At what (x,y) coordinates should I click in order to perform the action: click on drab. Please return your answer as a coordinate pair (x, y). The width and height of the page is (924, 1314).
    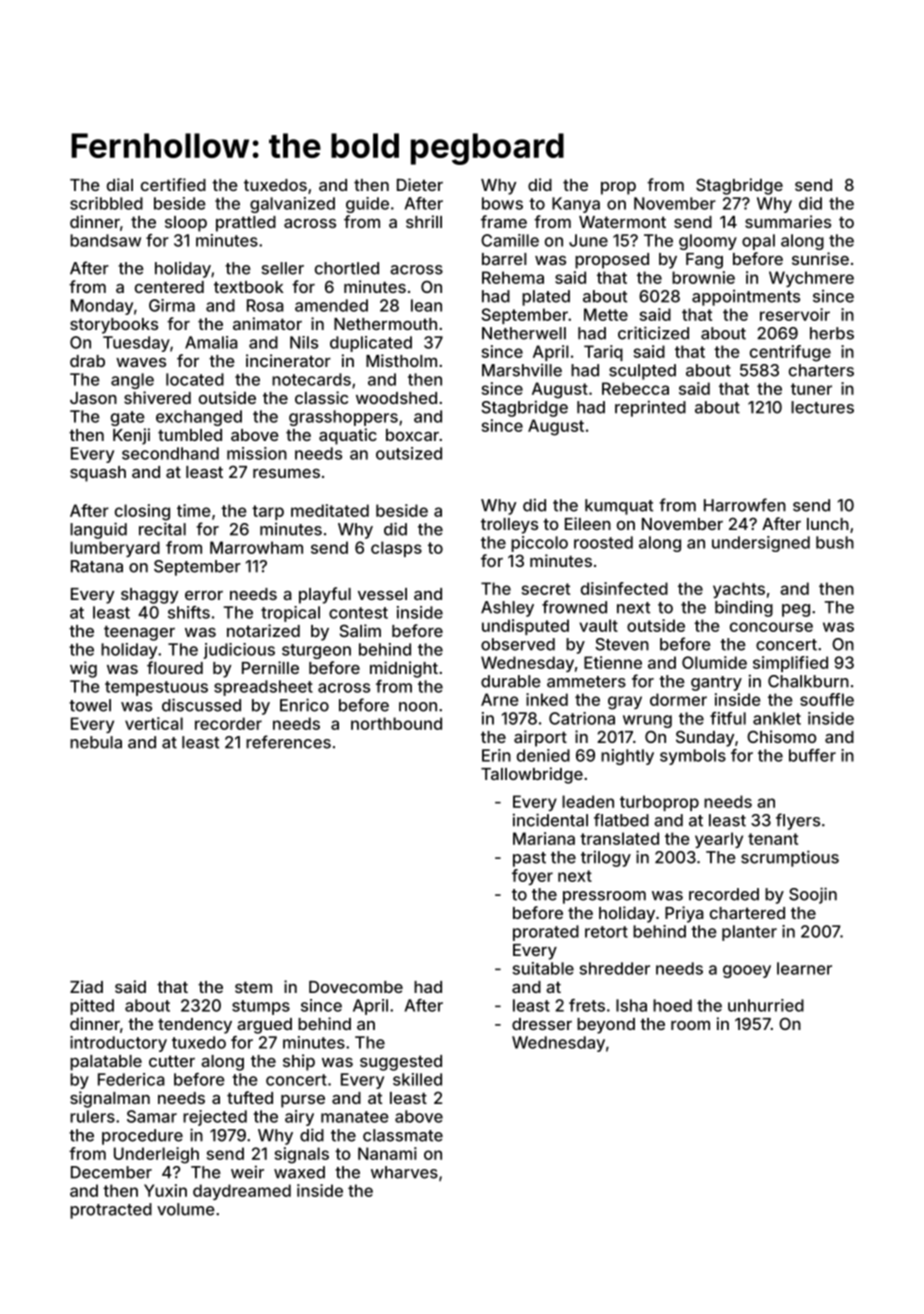
    Looking at the image, I should click on (87, 361).
